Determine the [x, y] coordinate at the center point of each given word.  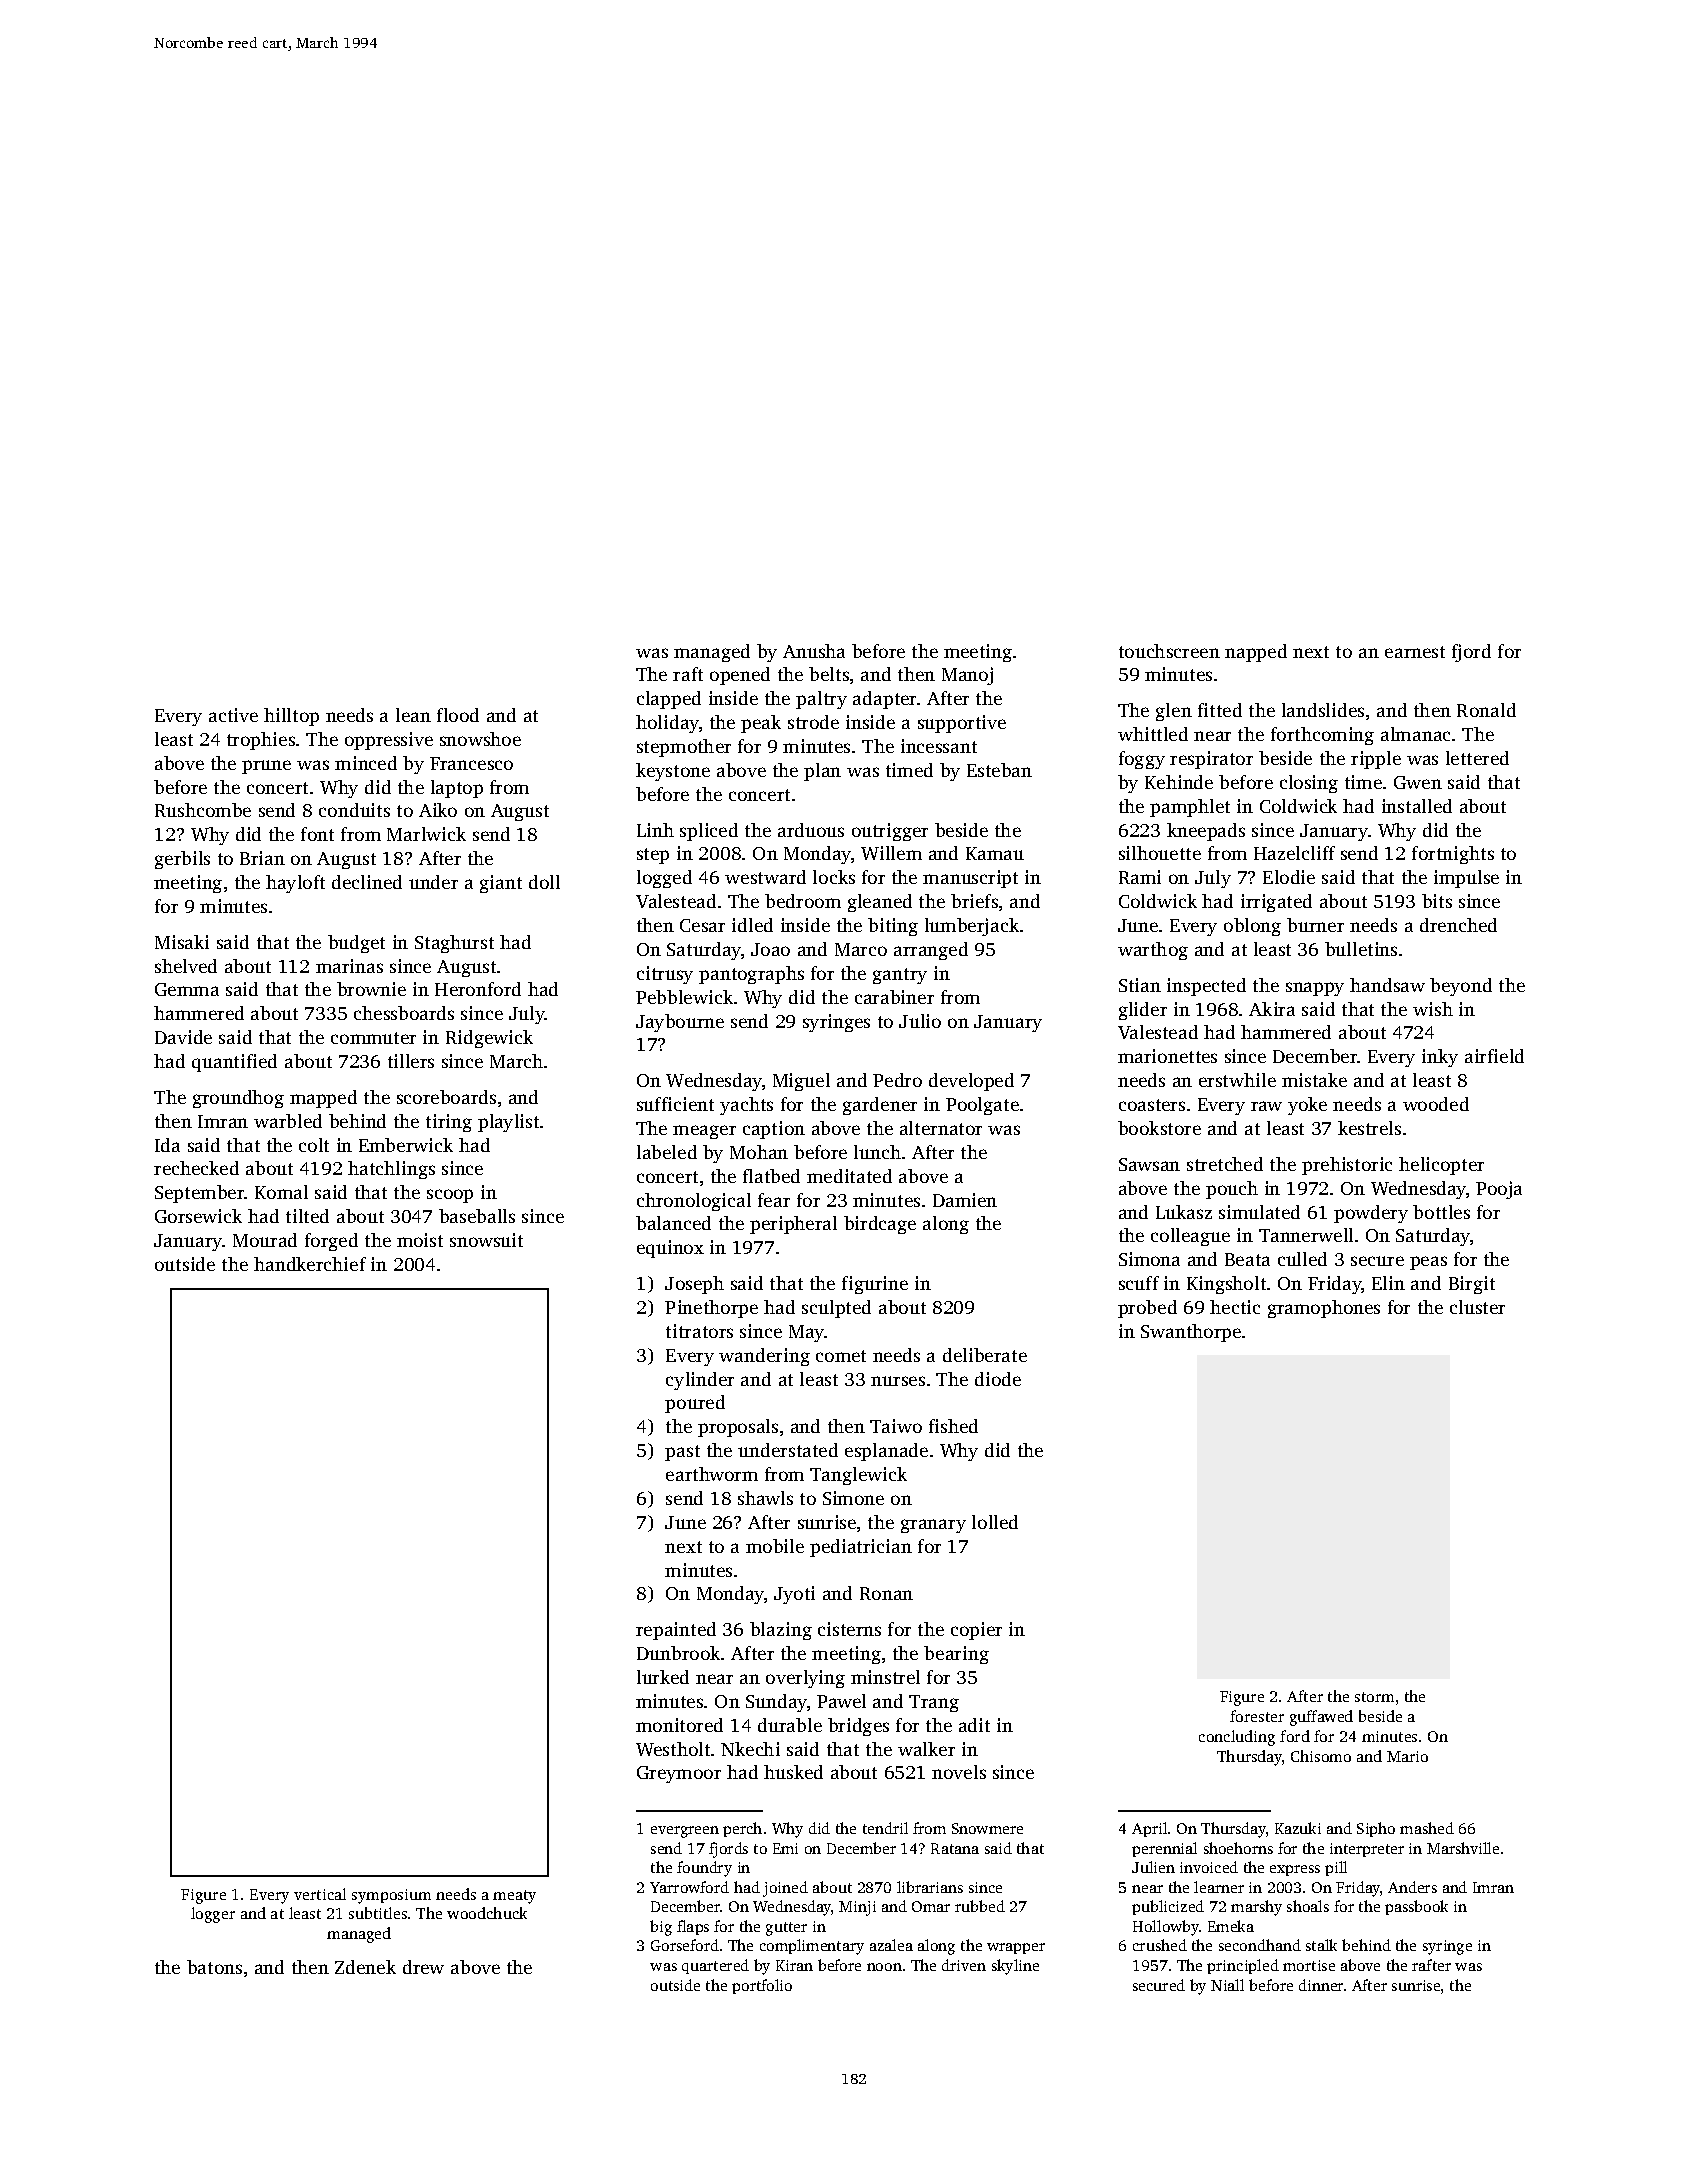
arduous [811, 830]
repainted [676, 1631]
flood [458, 715]
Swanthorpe [1191, 1333]
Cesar [702, 925]
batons [214, 1967]
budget [356, 944]
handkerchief [310, 1264]
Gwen [1418, 782]
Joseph [694, 1285]
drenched [1458, 925]
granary [933, 1526]
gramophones [1324, 1309]
